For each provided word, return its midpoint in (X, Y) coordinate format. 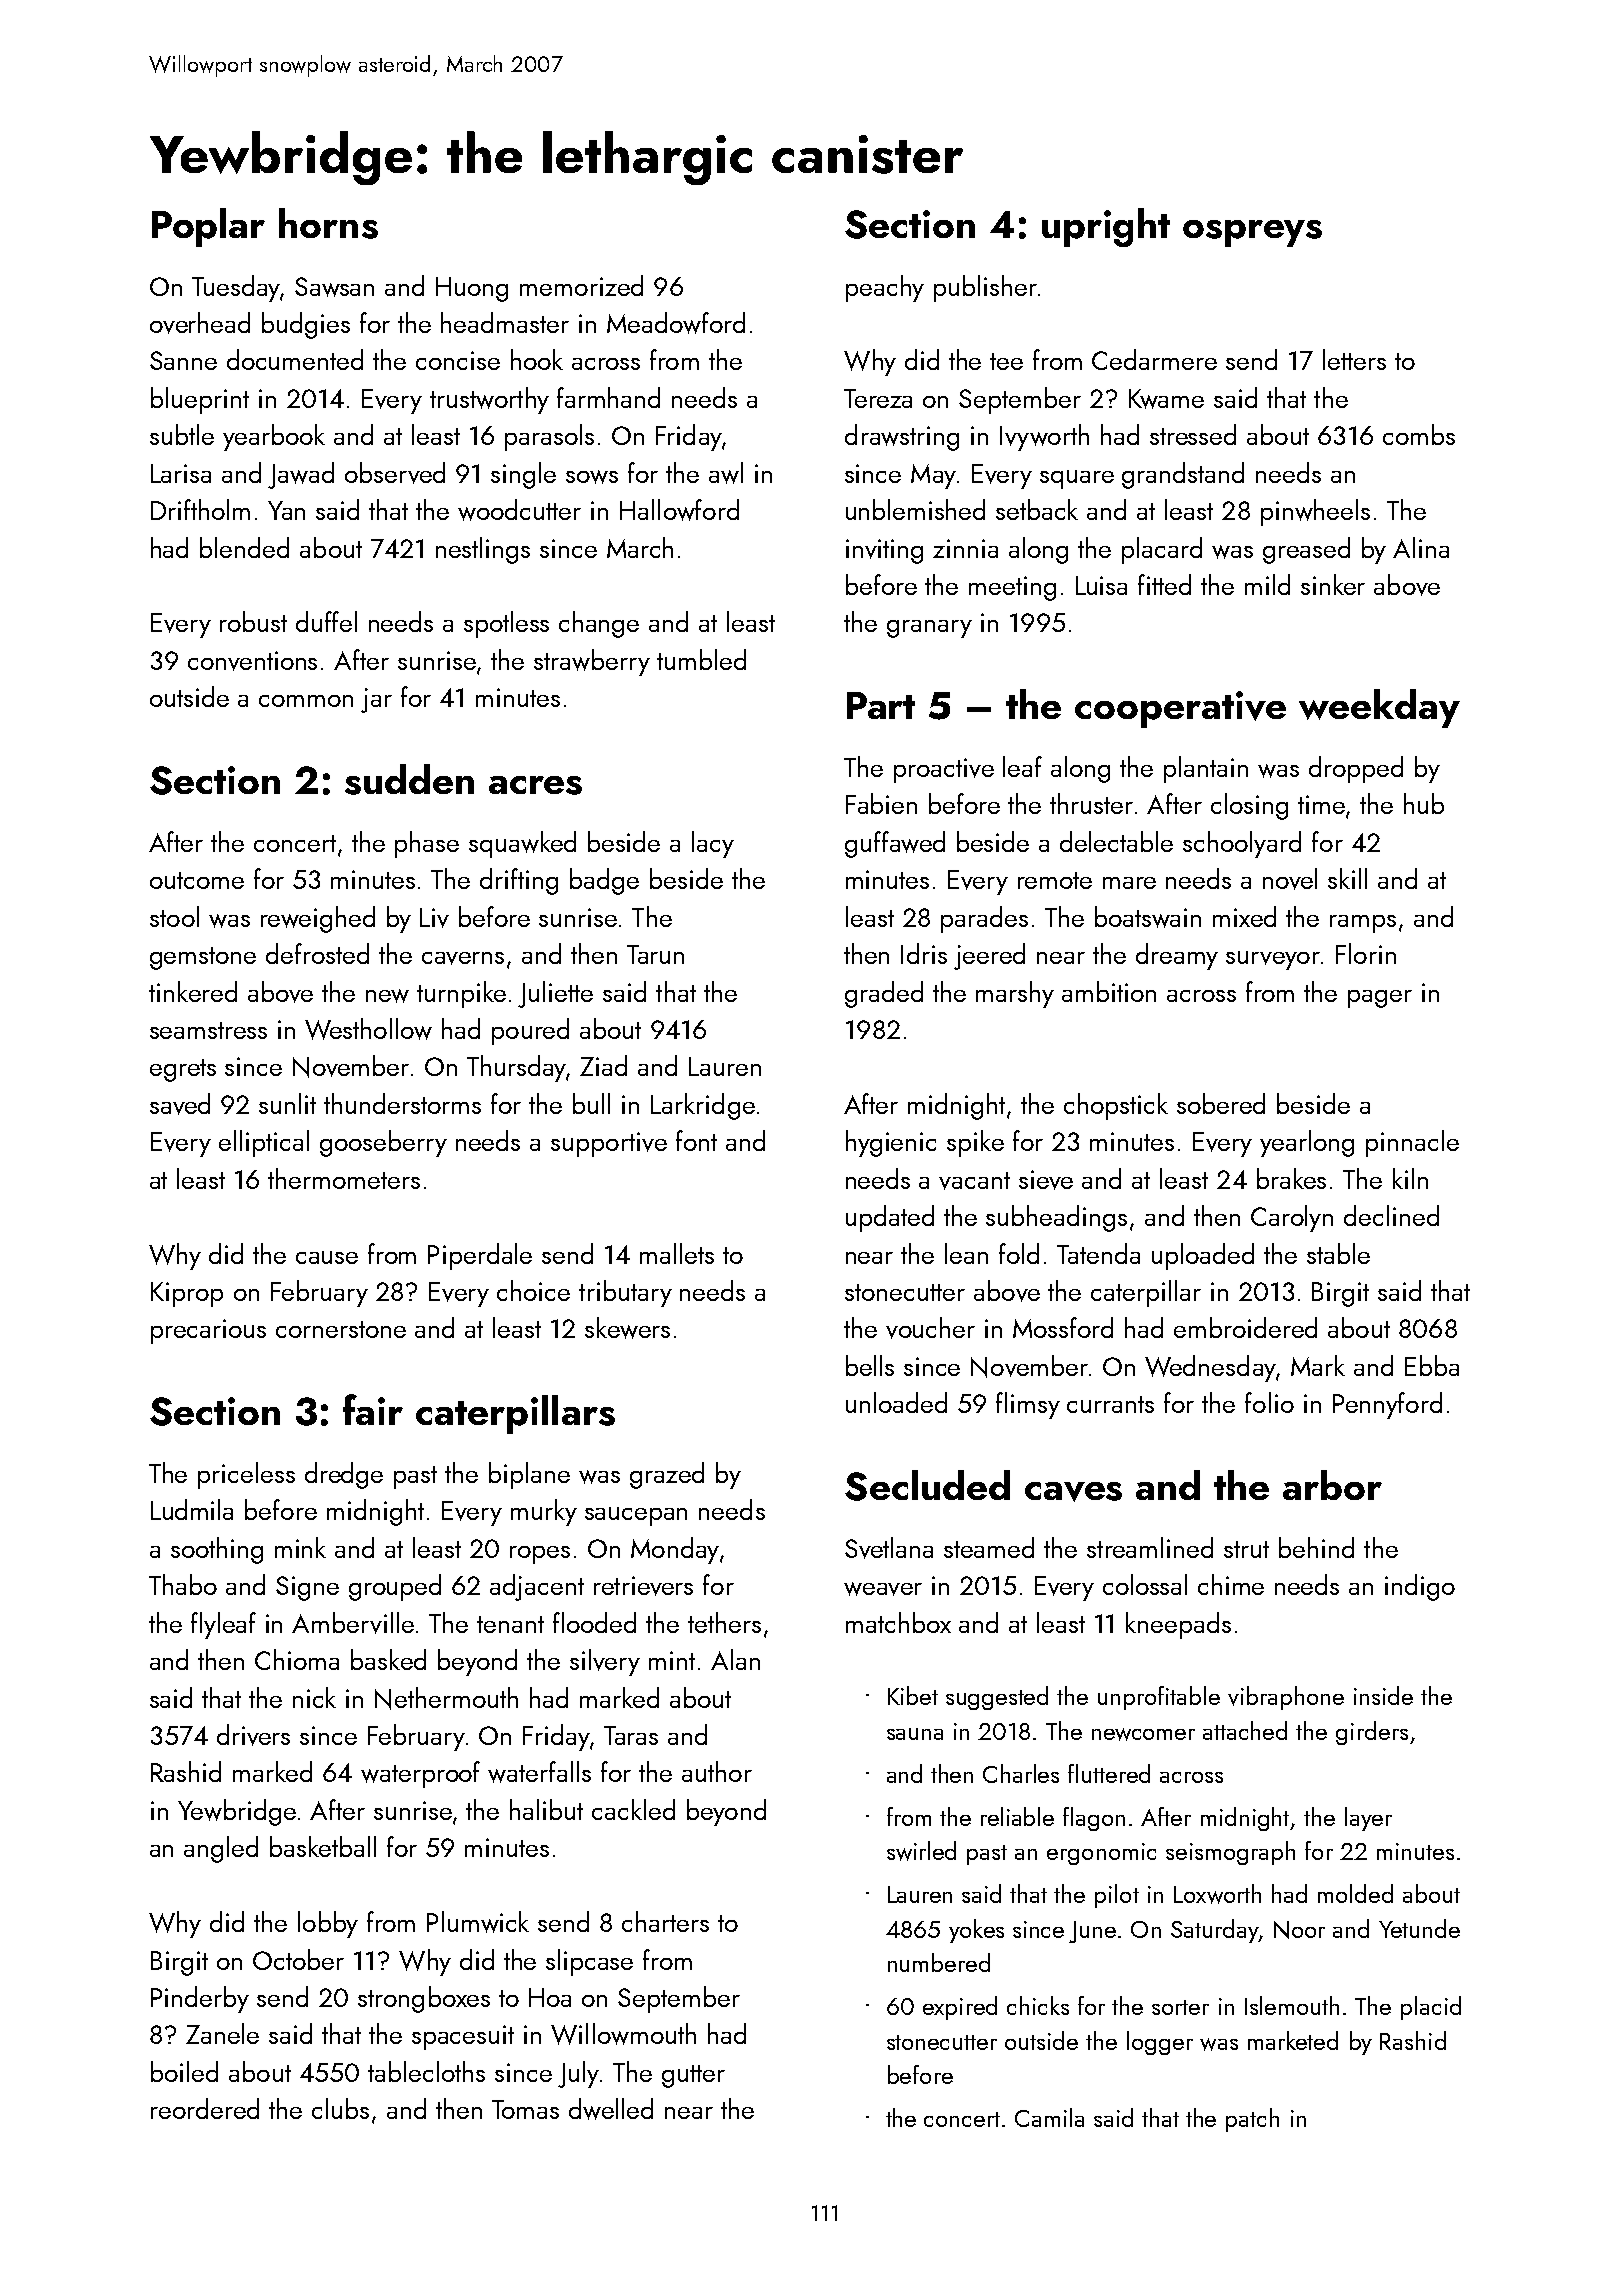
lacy (713, 844)
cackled (633, 1809)
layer (1368, 1819)
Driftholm (200, 509)
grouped (395, 1587)
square (1077, 479)
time (1321, 804)
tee (1006, 361)
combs (1419, 434)
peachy (885, 288)
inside (1383, 1695)
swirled (921, 1851)
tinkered (193, 991)
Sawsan (334, 287)
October (298, 1959)
